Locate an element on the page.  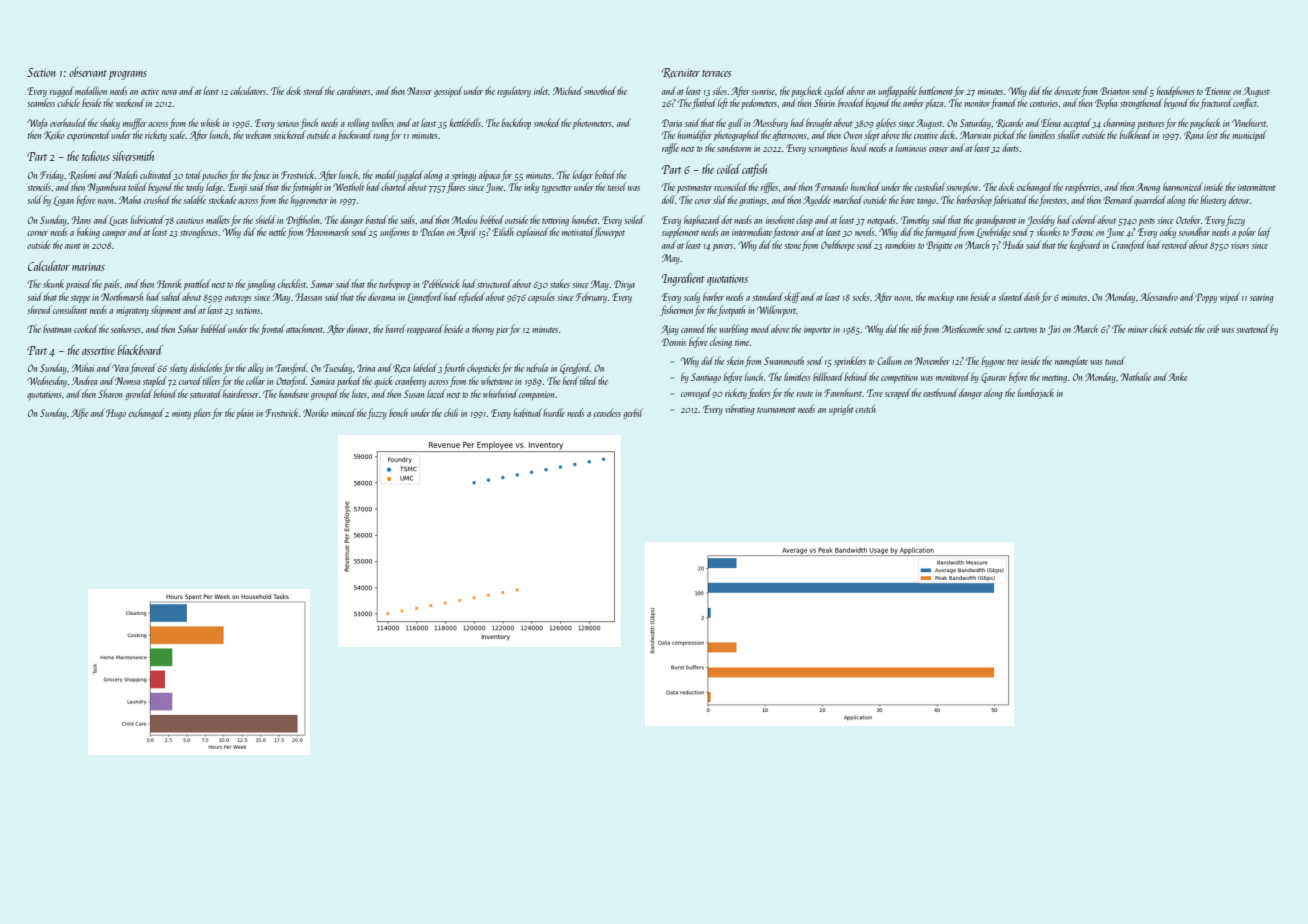
pavers is located at coordinates (723, 247).
